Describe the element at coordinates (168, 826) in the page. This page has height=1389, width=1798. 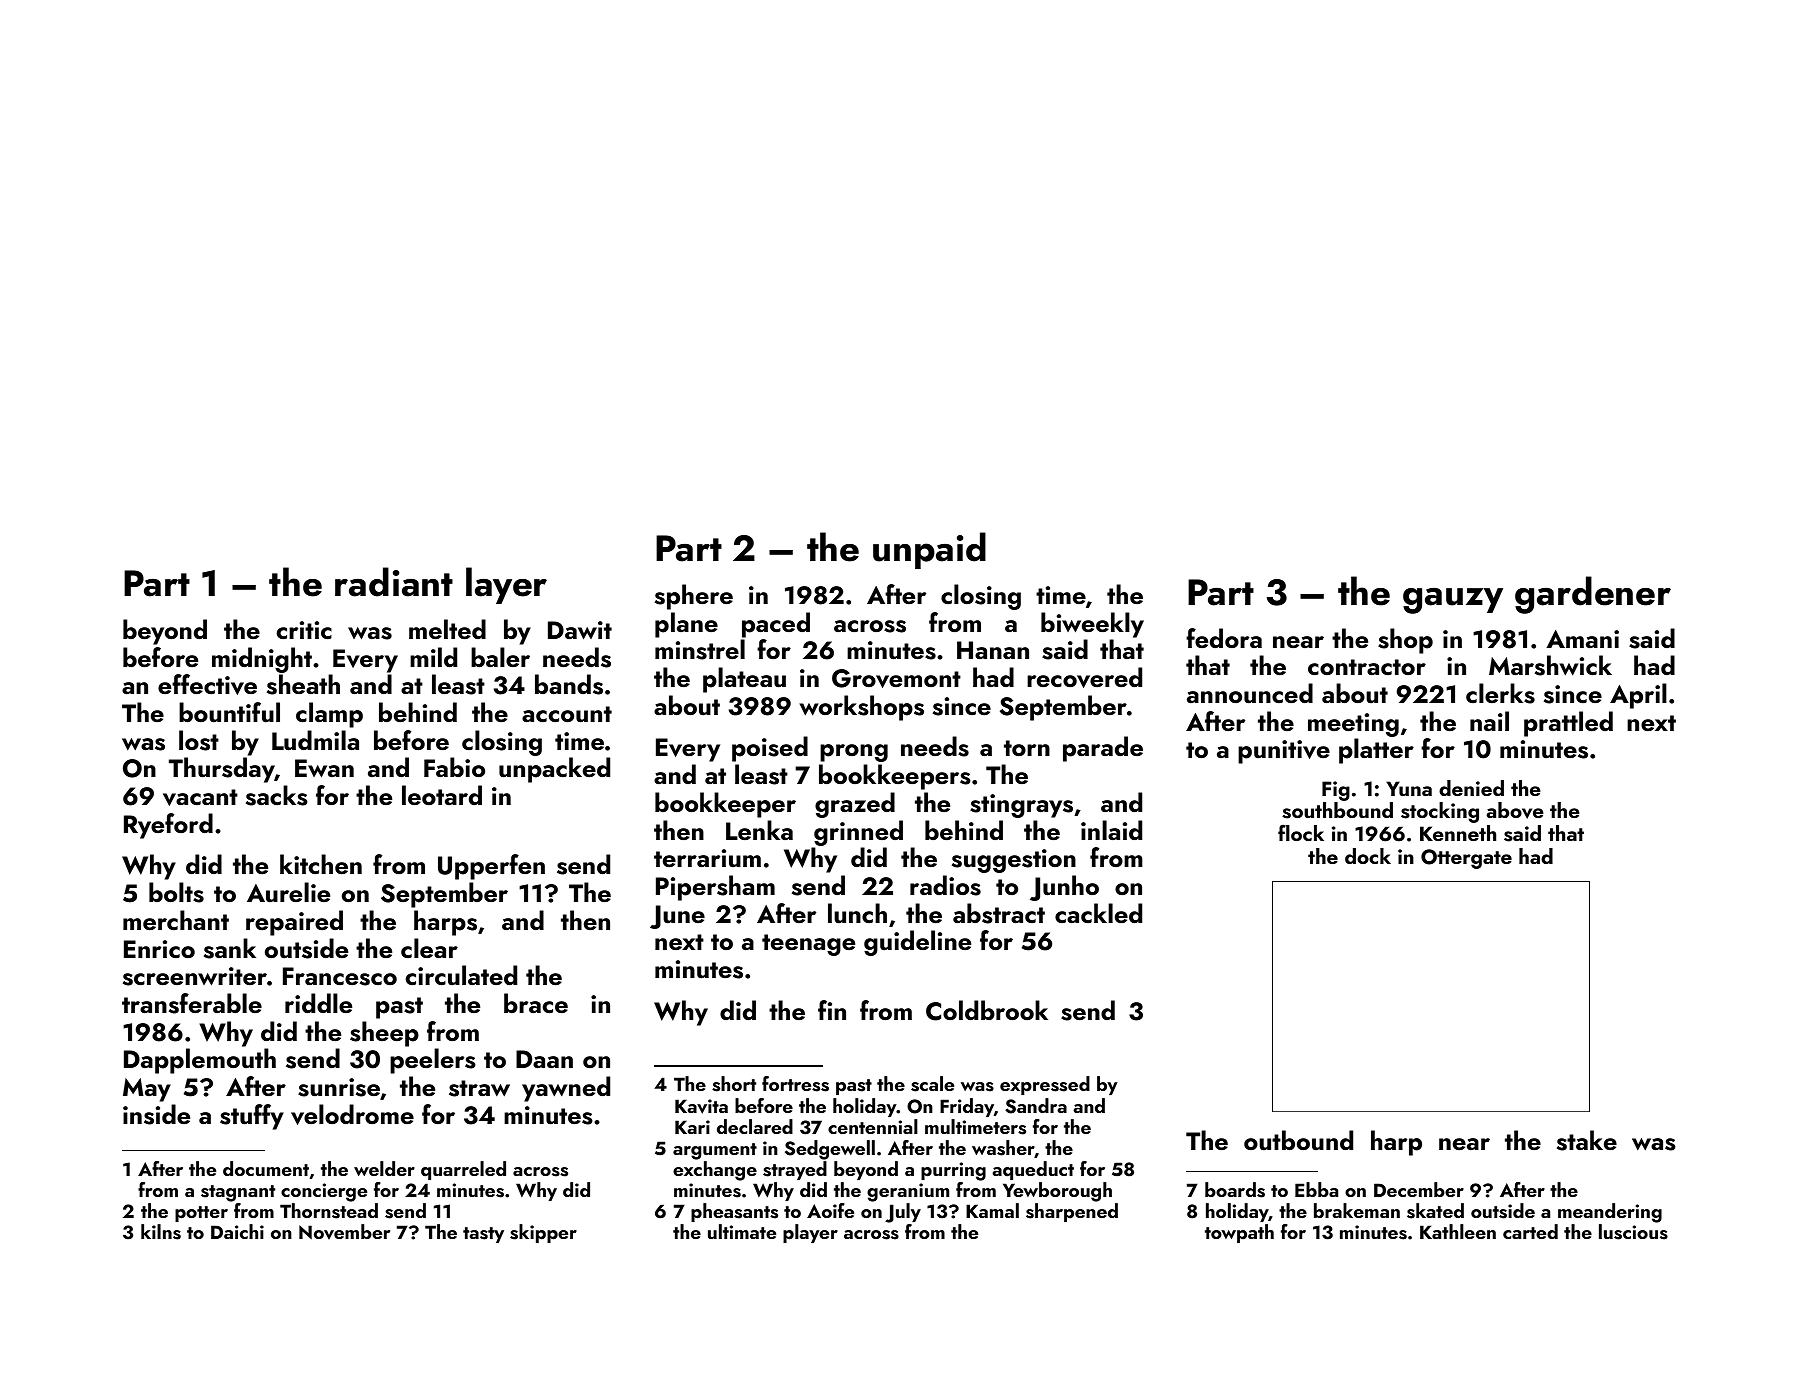
I see `Ryeford` at that location.
